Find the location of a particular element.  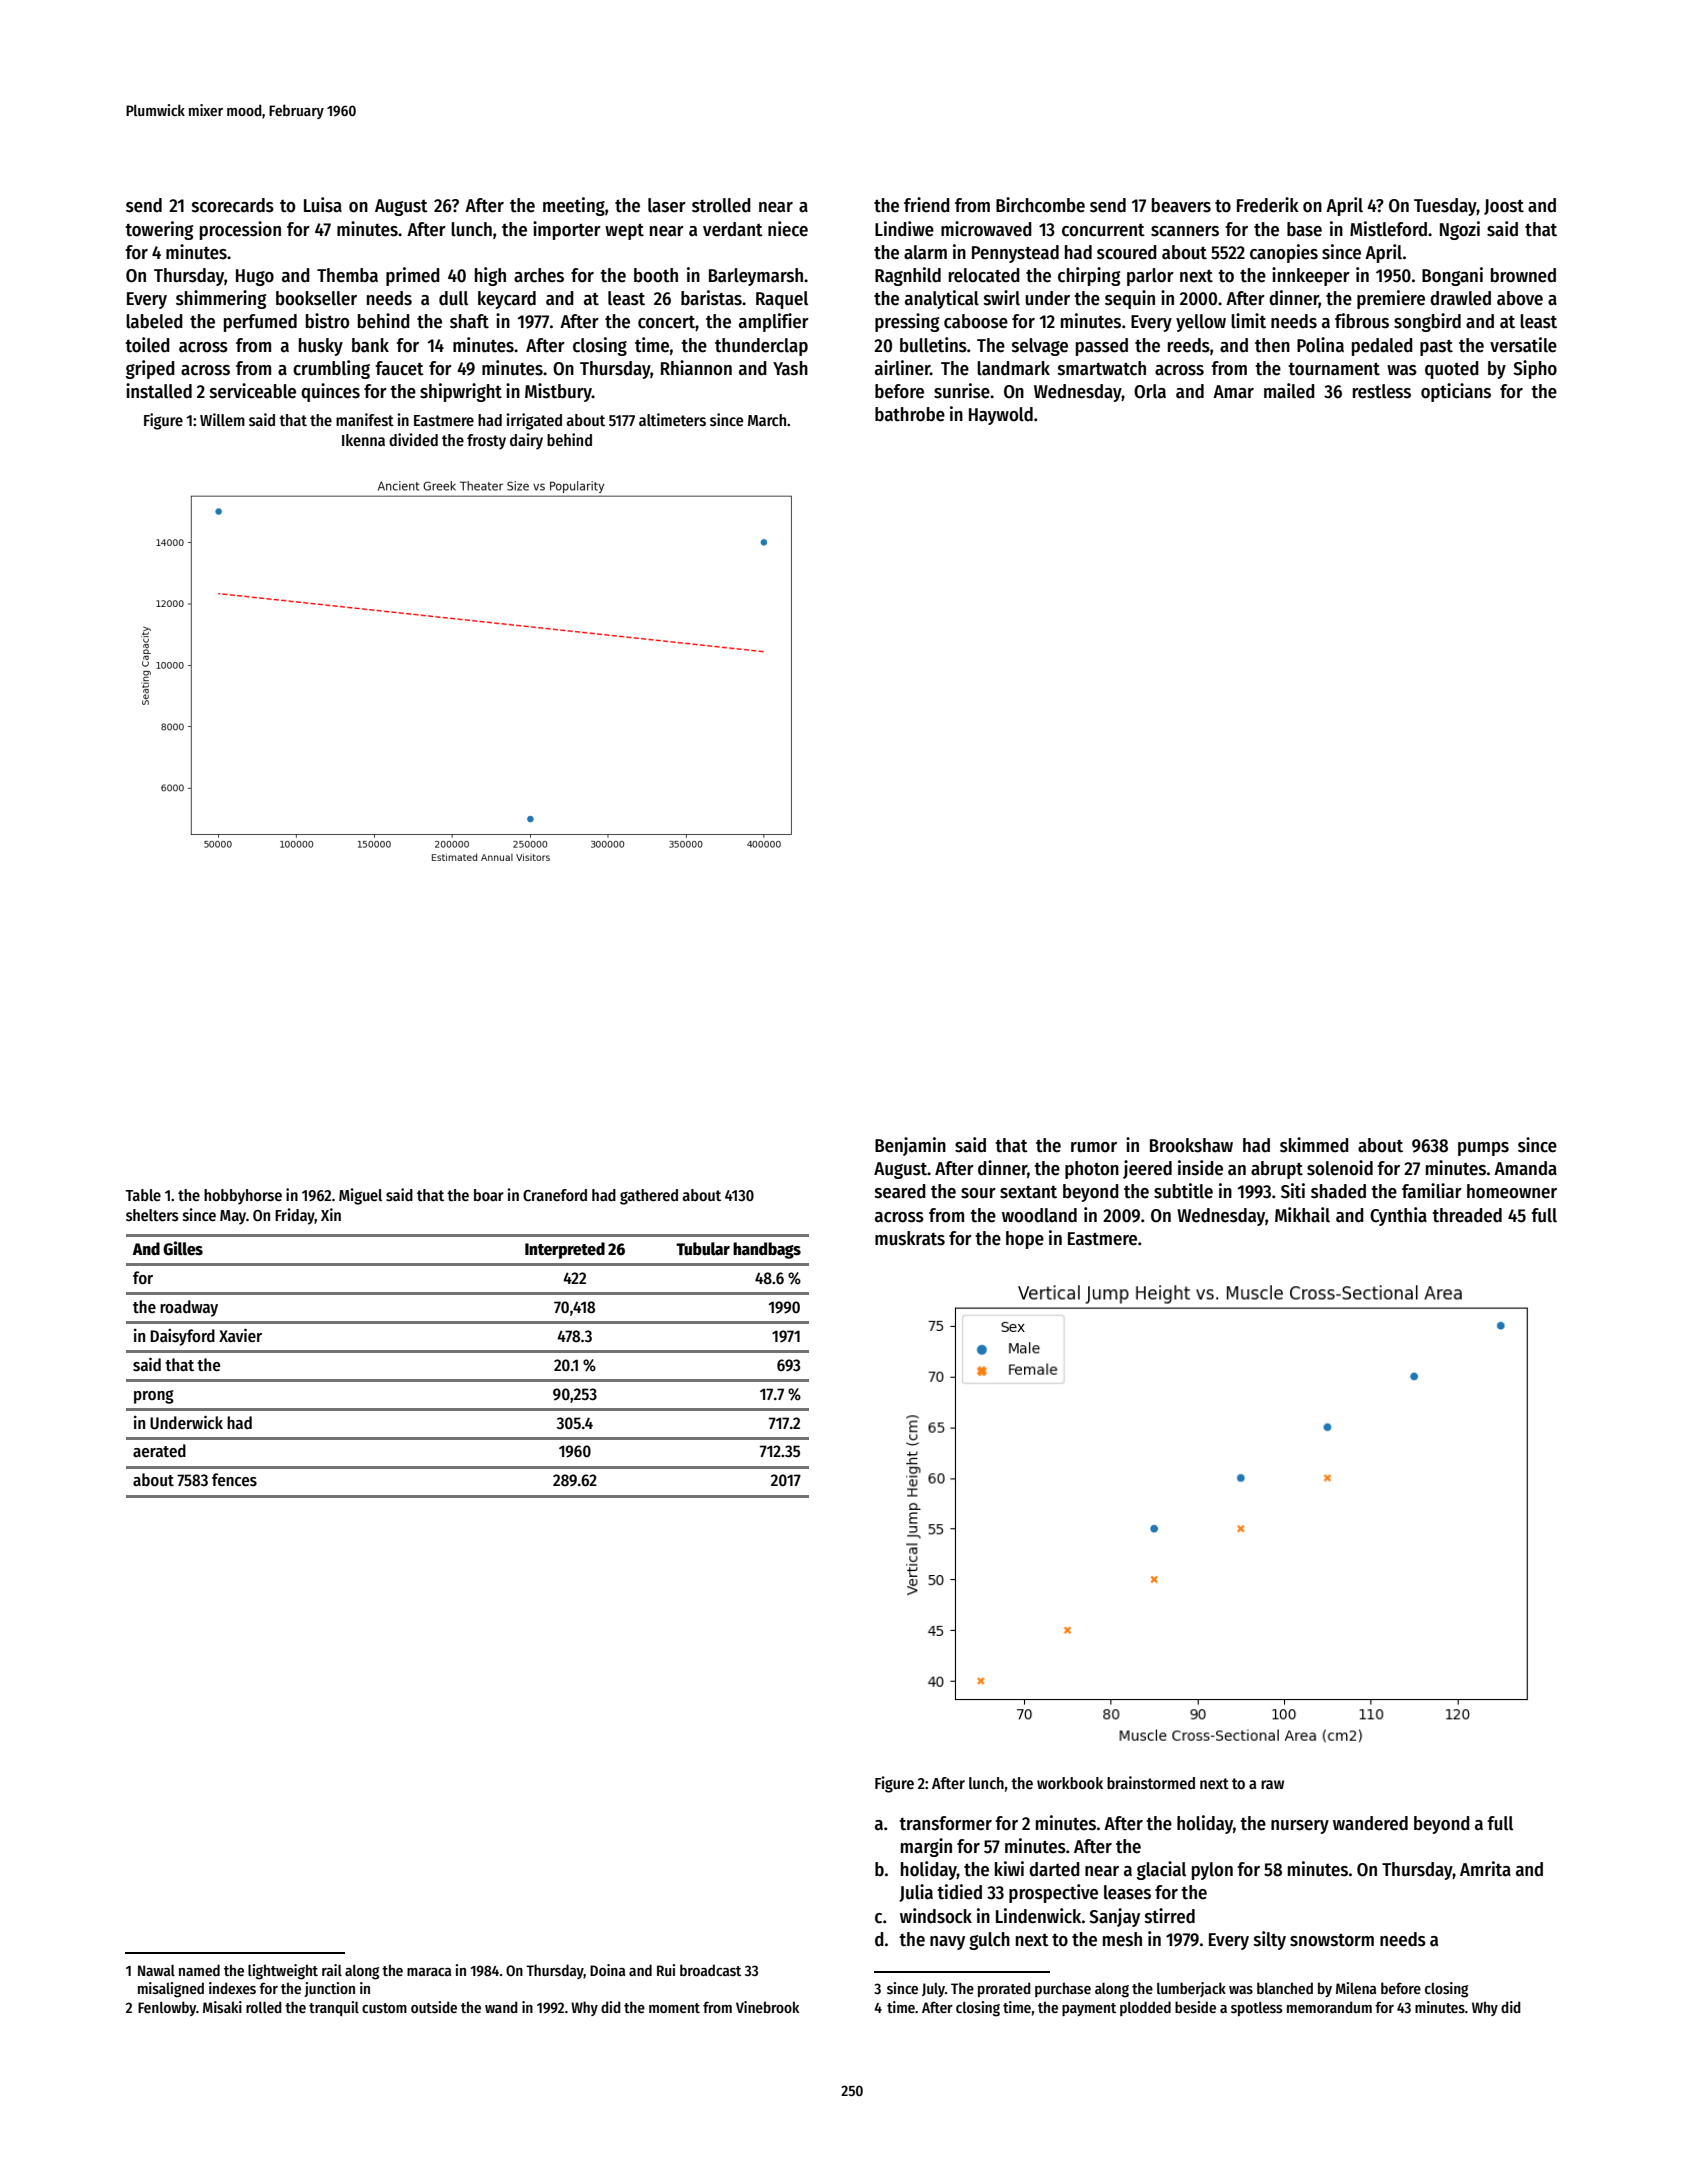

Miguel is located at coordinates (360, 1196).
